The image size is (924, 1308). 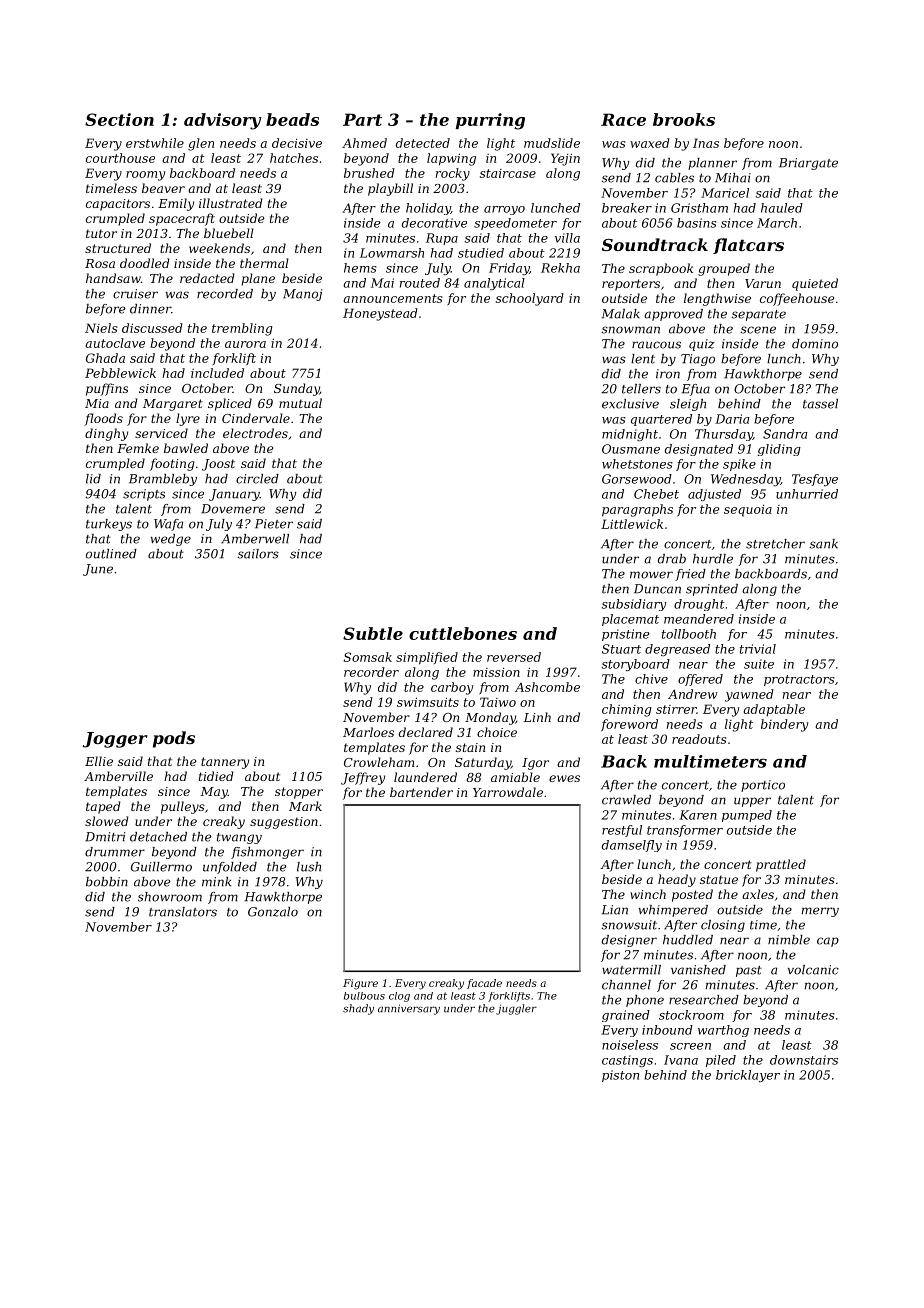 What do you see at coordinates (645, 1001) in the screenshot?
I see `phone` at bounding box center [645, 1001].
